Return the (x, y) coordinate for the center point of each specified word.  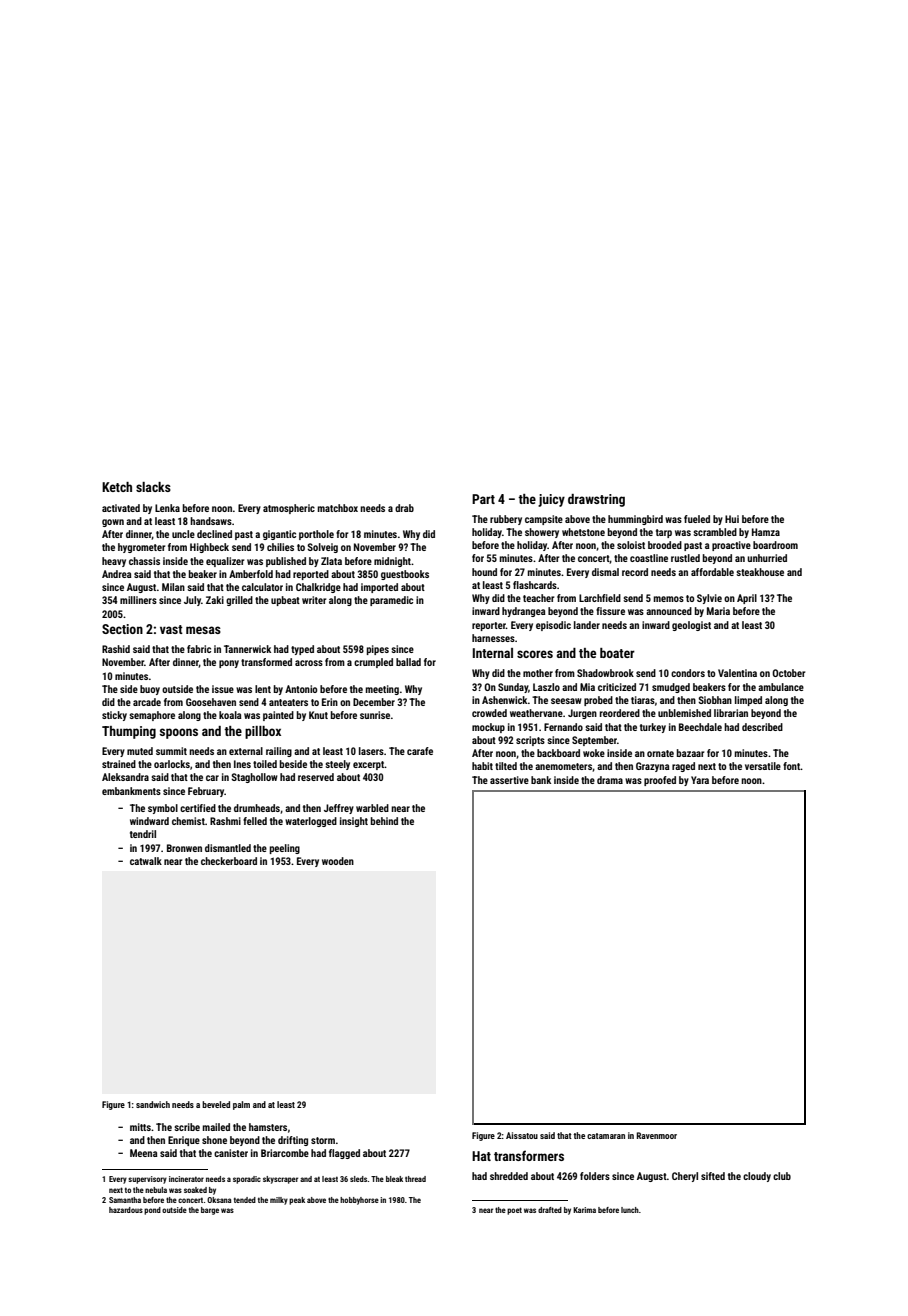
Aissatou (522, 1135)
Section (122, 629)
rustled (685, 558)
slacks (153, 487)
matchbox (338, 508)
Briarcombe (285, 1153)
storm (323, 1140)
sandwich (153, 1104)
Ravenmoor (657, 1135)
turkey (653, 728)
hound (484, 572)
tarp (664, 533)
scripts (530, 741)
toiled (265, 764)
